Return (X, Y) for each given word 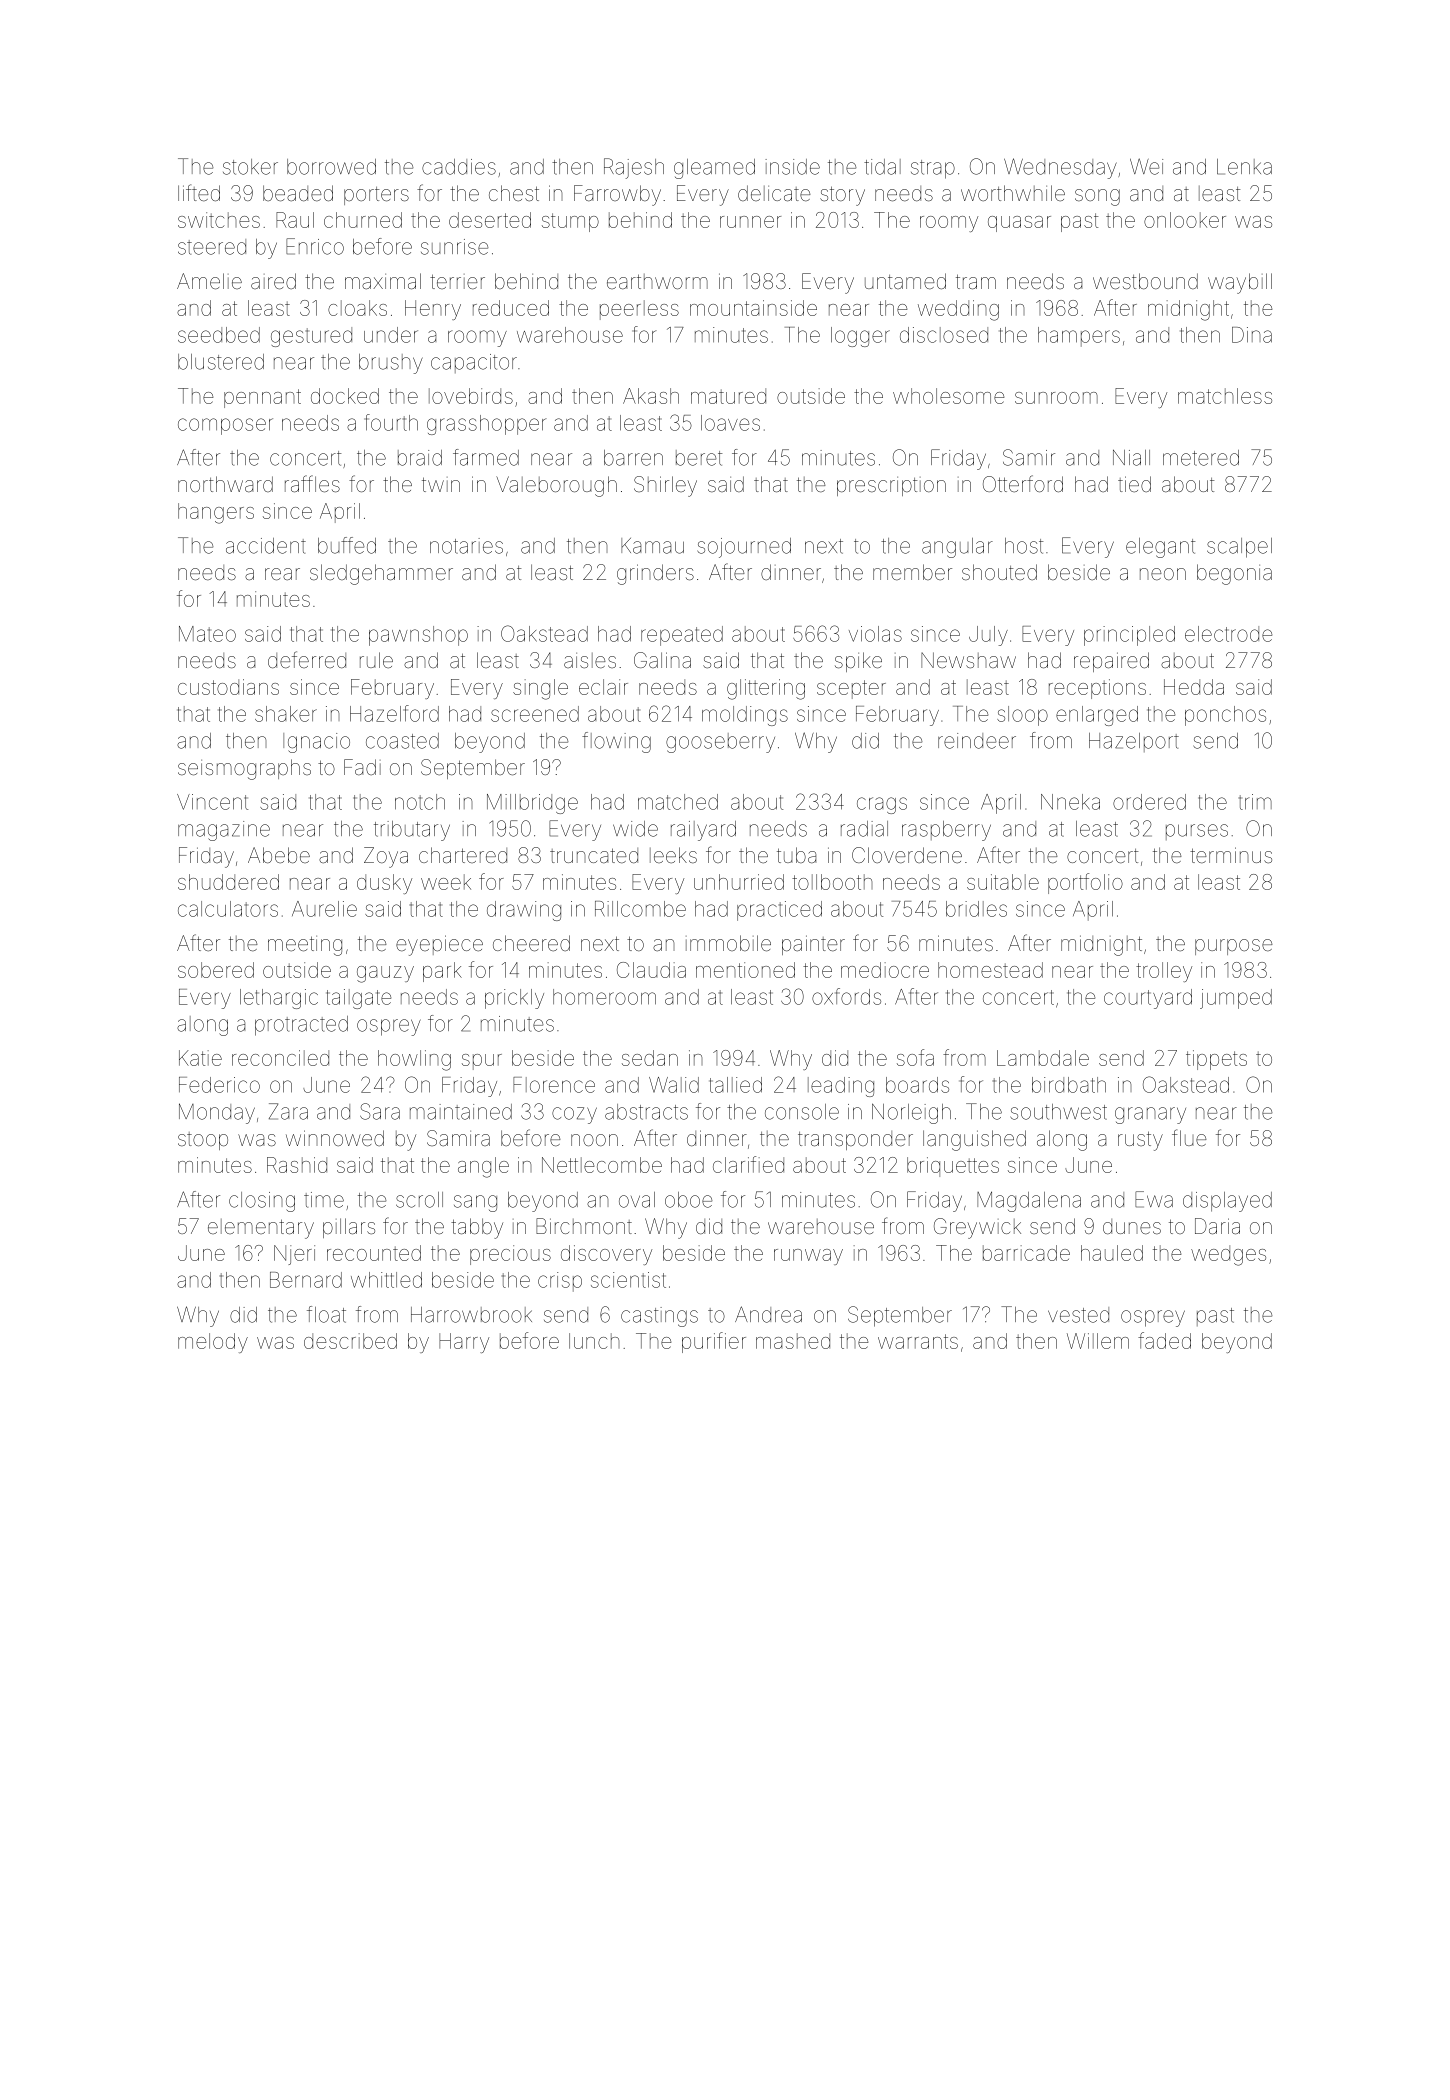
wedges (1228, 1255)
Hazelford (394, 713)
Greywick (977, 1228)
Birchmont (584, 1226)
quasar (1019, 224)
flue (1189, 1137)
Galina (662, 660)
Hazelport (1134, 742)
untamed (905, 281)
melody (213, 1343)
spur (482, 1062)
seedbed (219, 335)
